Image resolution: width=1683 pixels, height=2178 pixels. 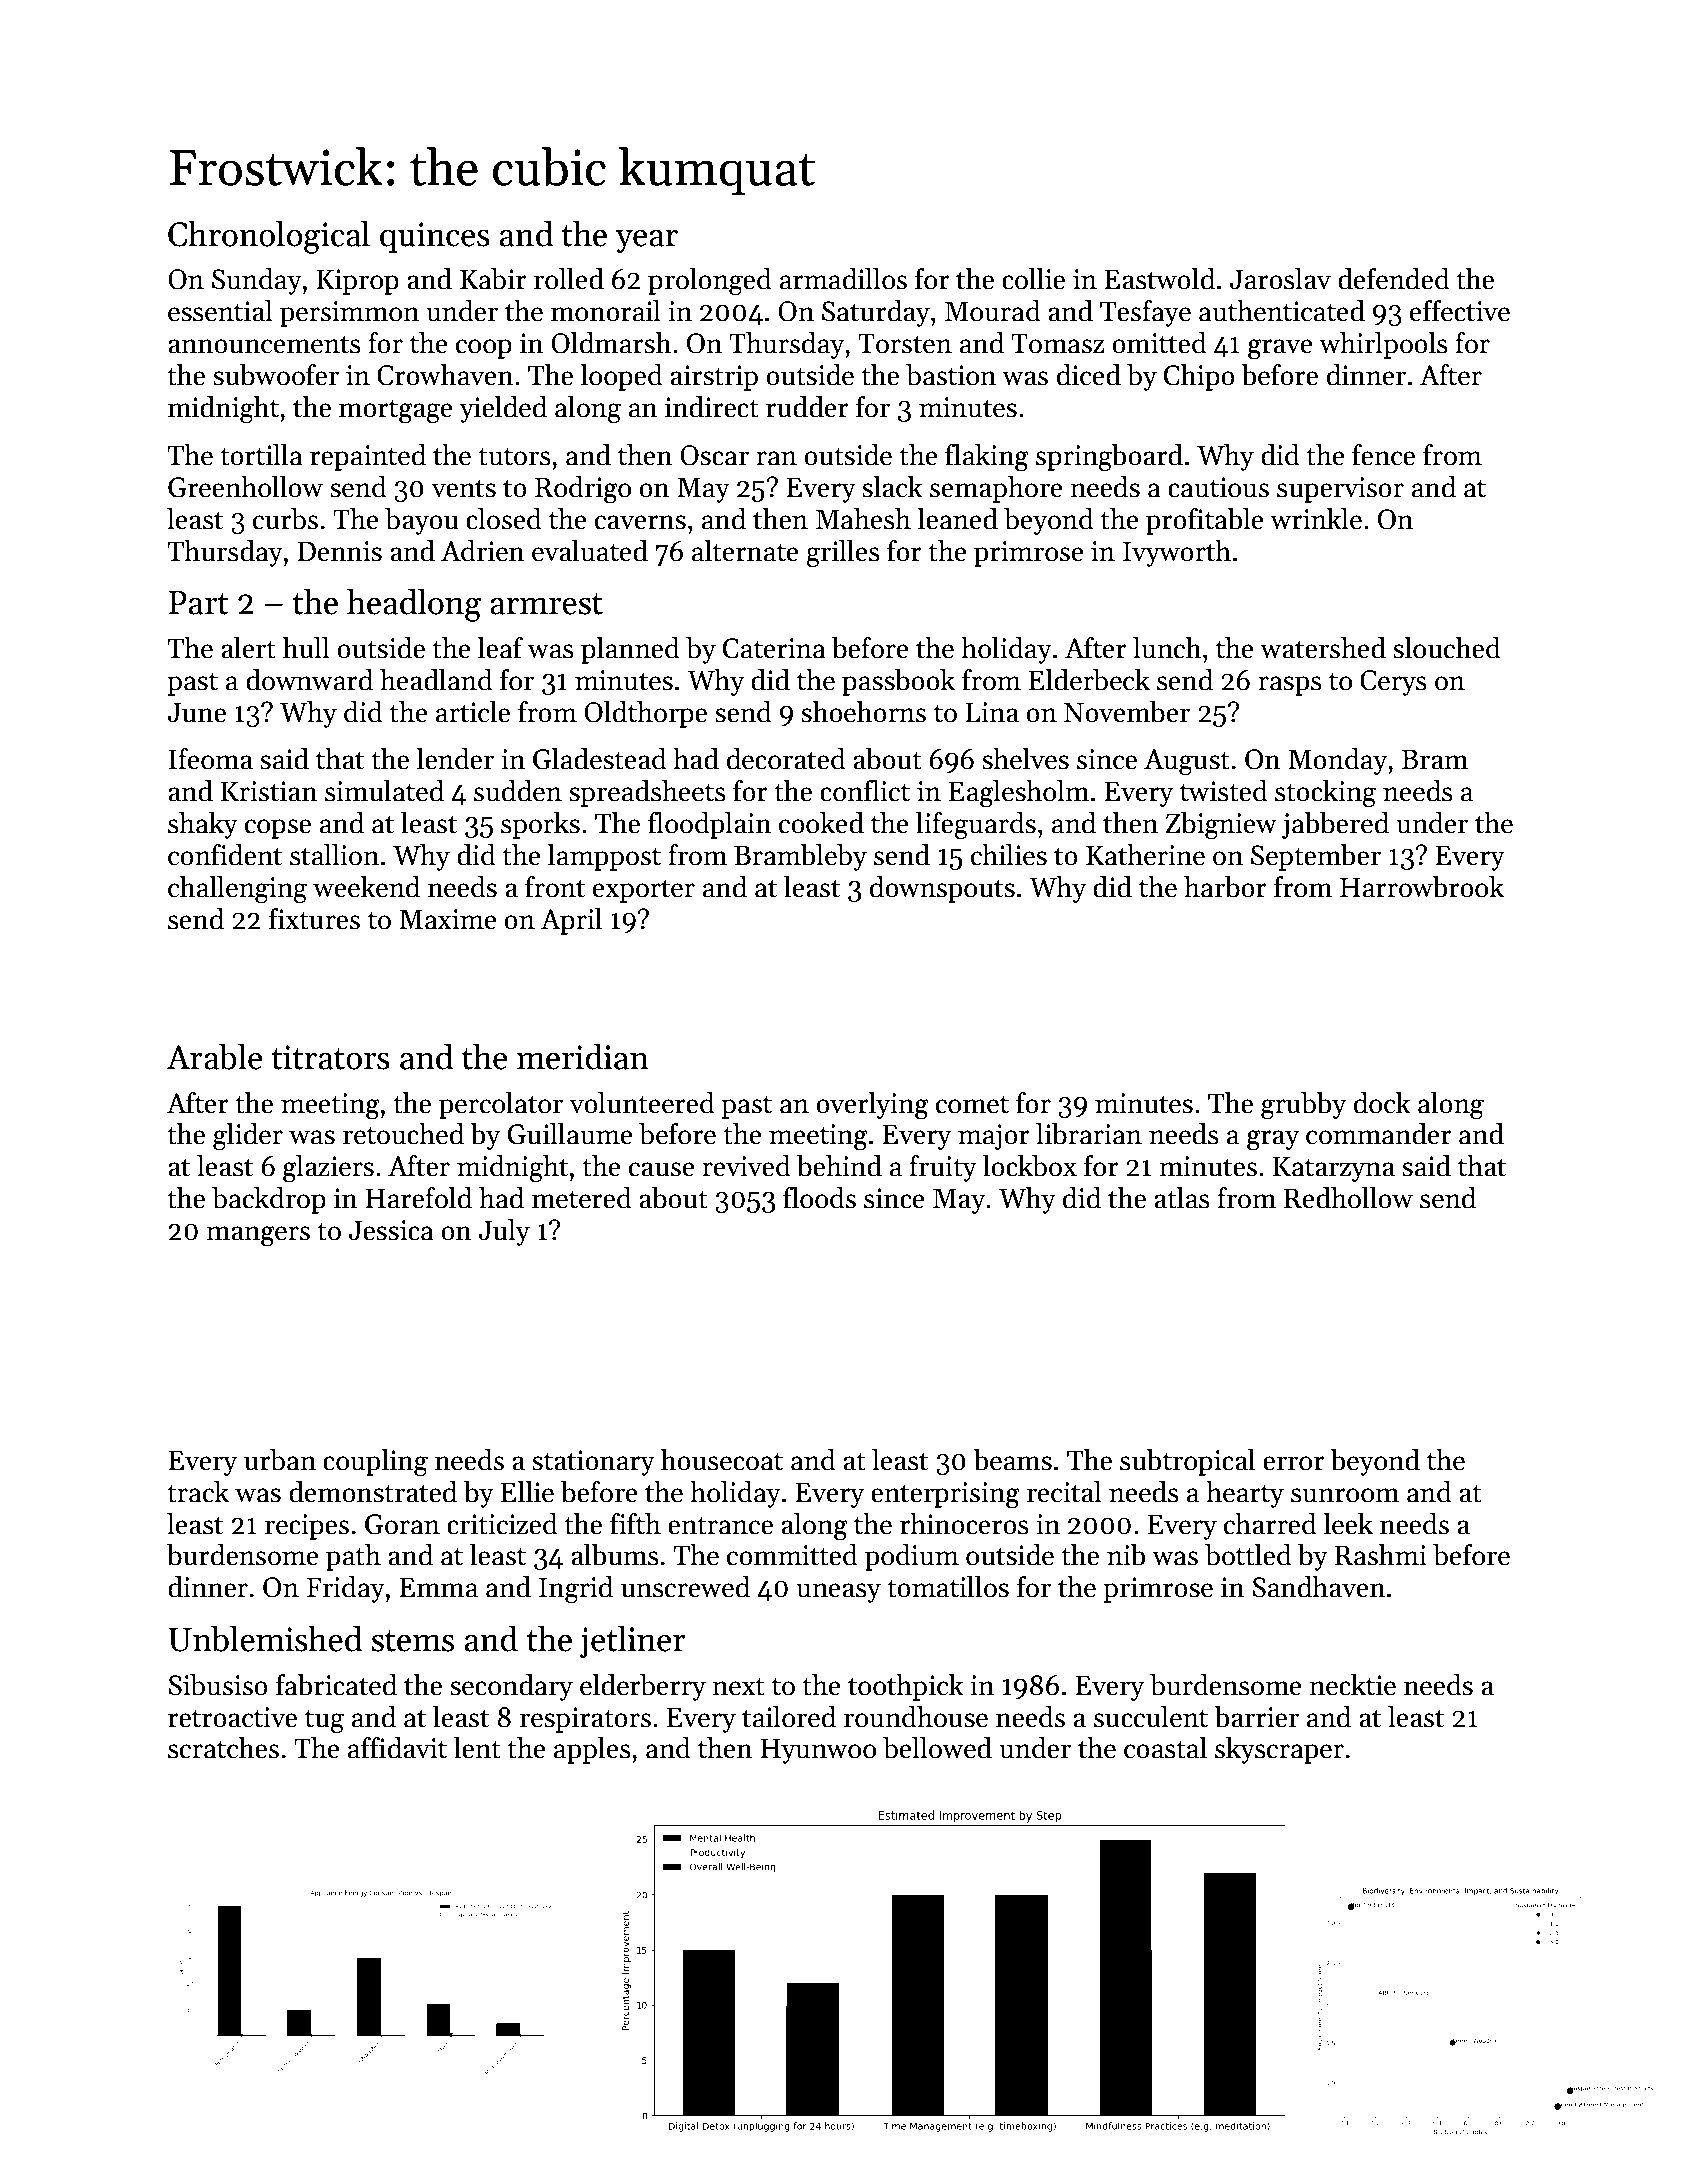 What do you see at coordinates (397, 1748) in the screenshot?
I see `affidavit` at bounding box center [397, 1748].
